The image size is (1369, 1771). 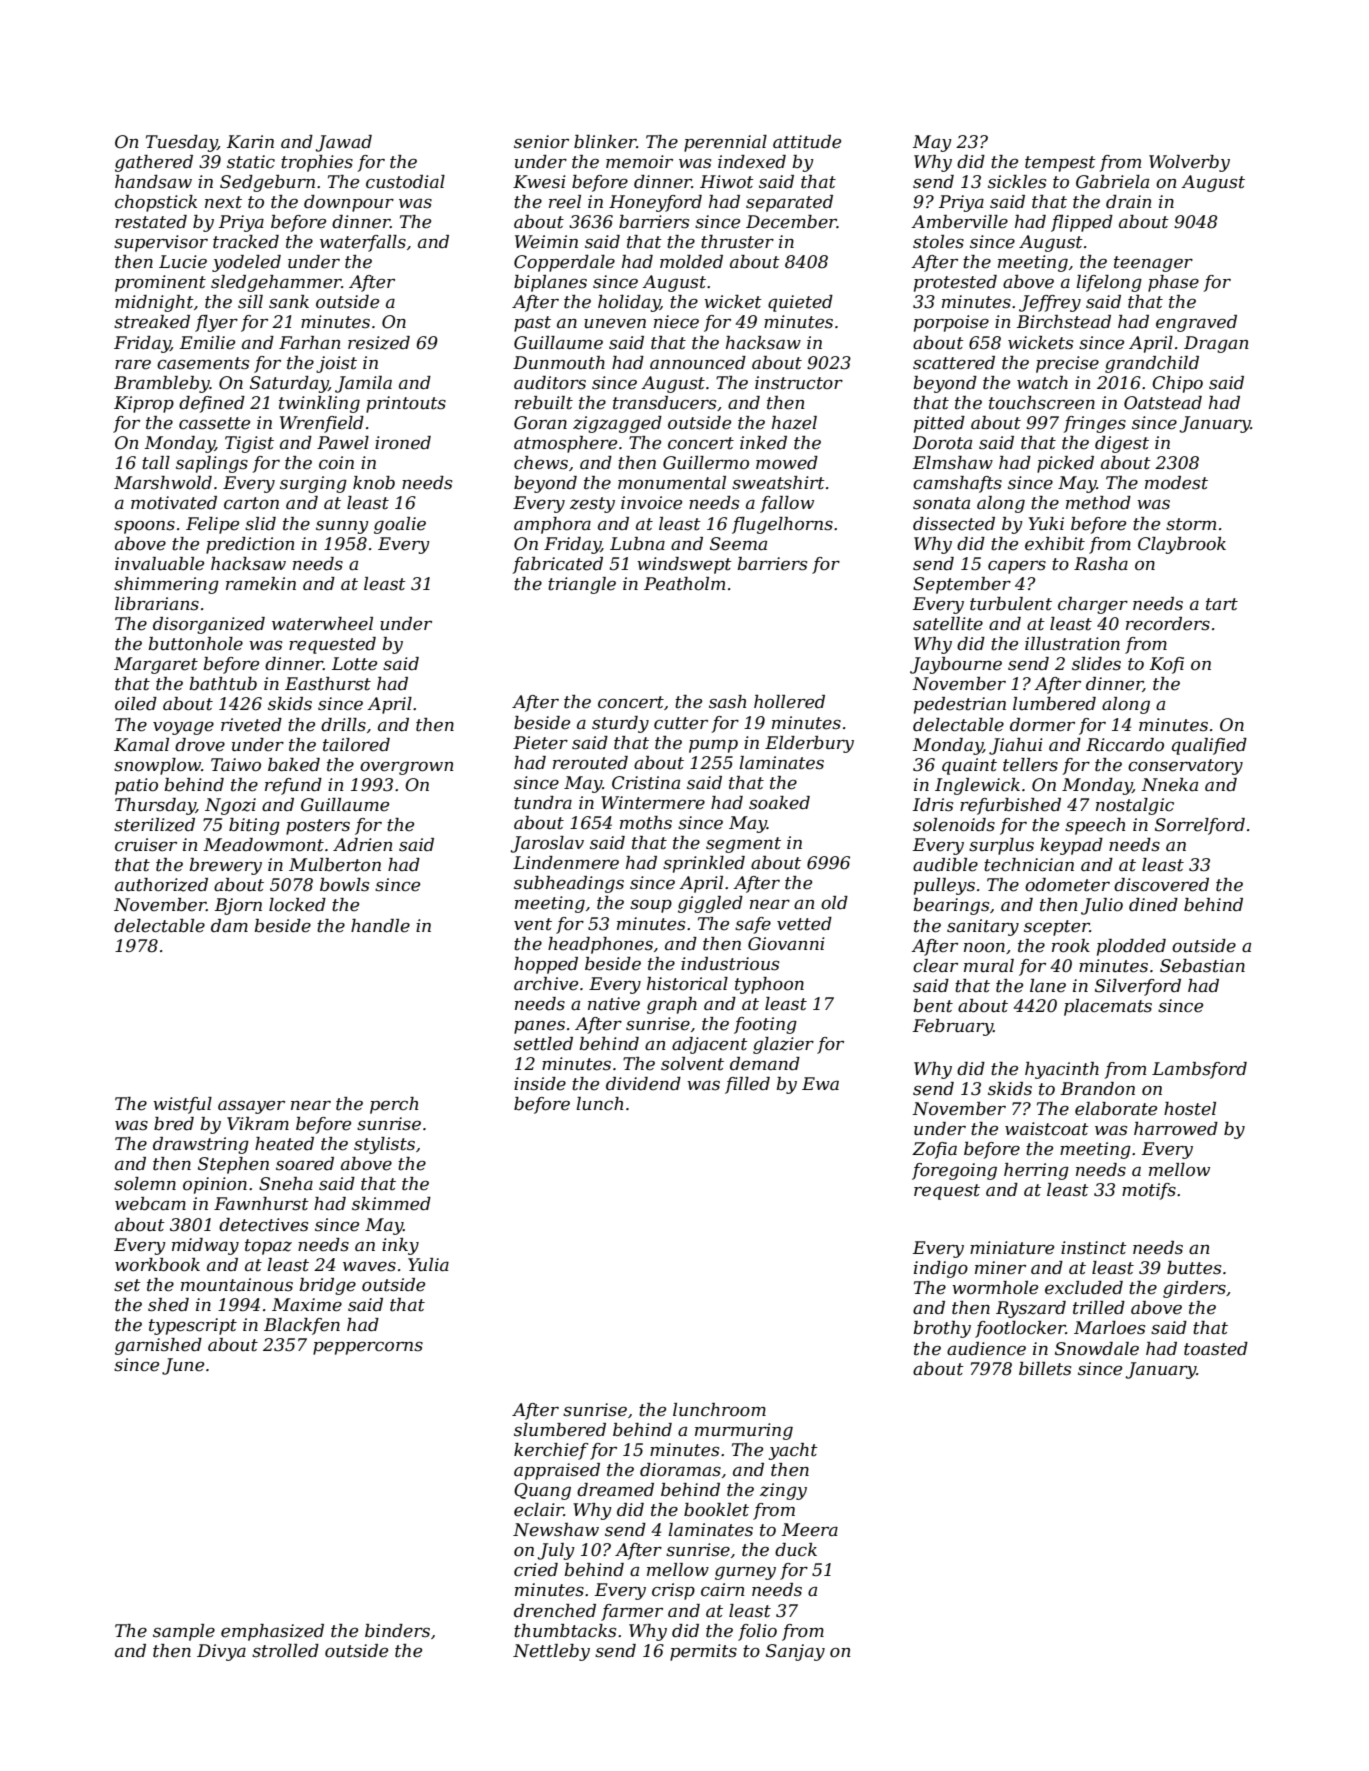 What do you see at coordinates (152, 322) in the screenshot?
I see `streaked` at bounding box center [152, 322].
